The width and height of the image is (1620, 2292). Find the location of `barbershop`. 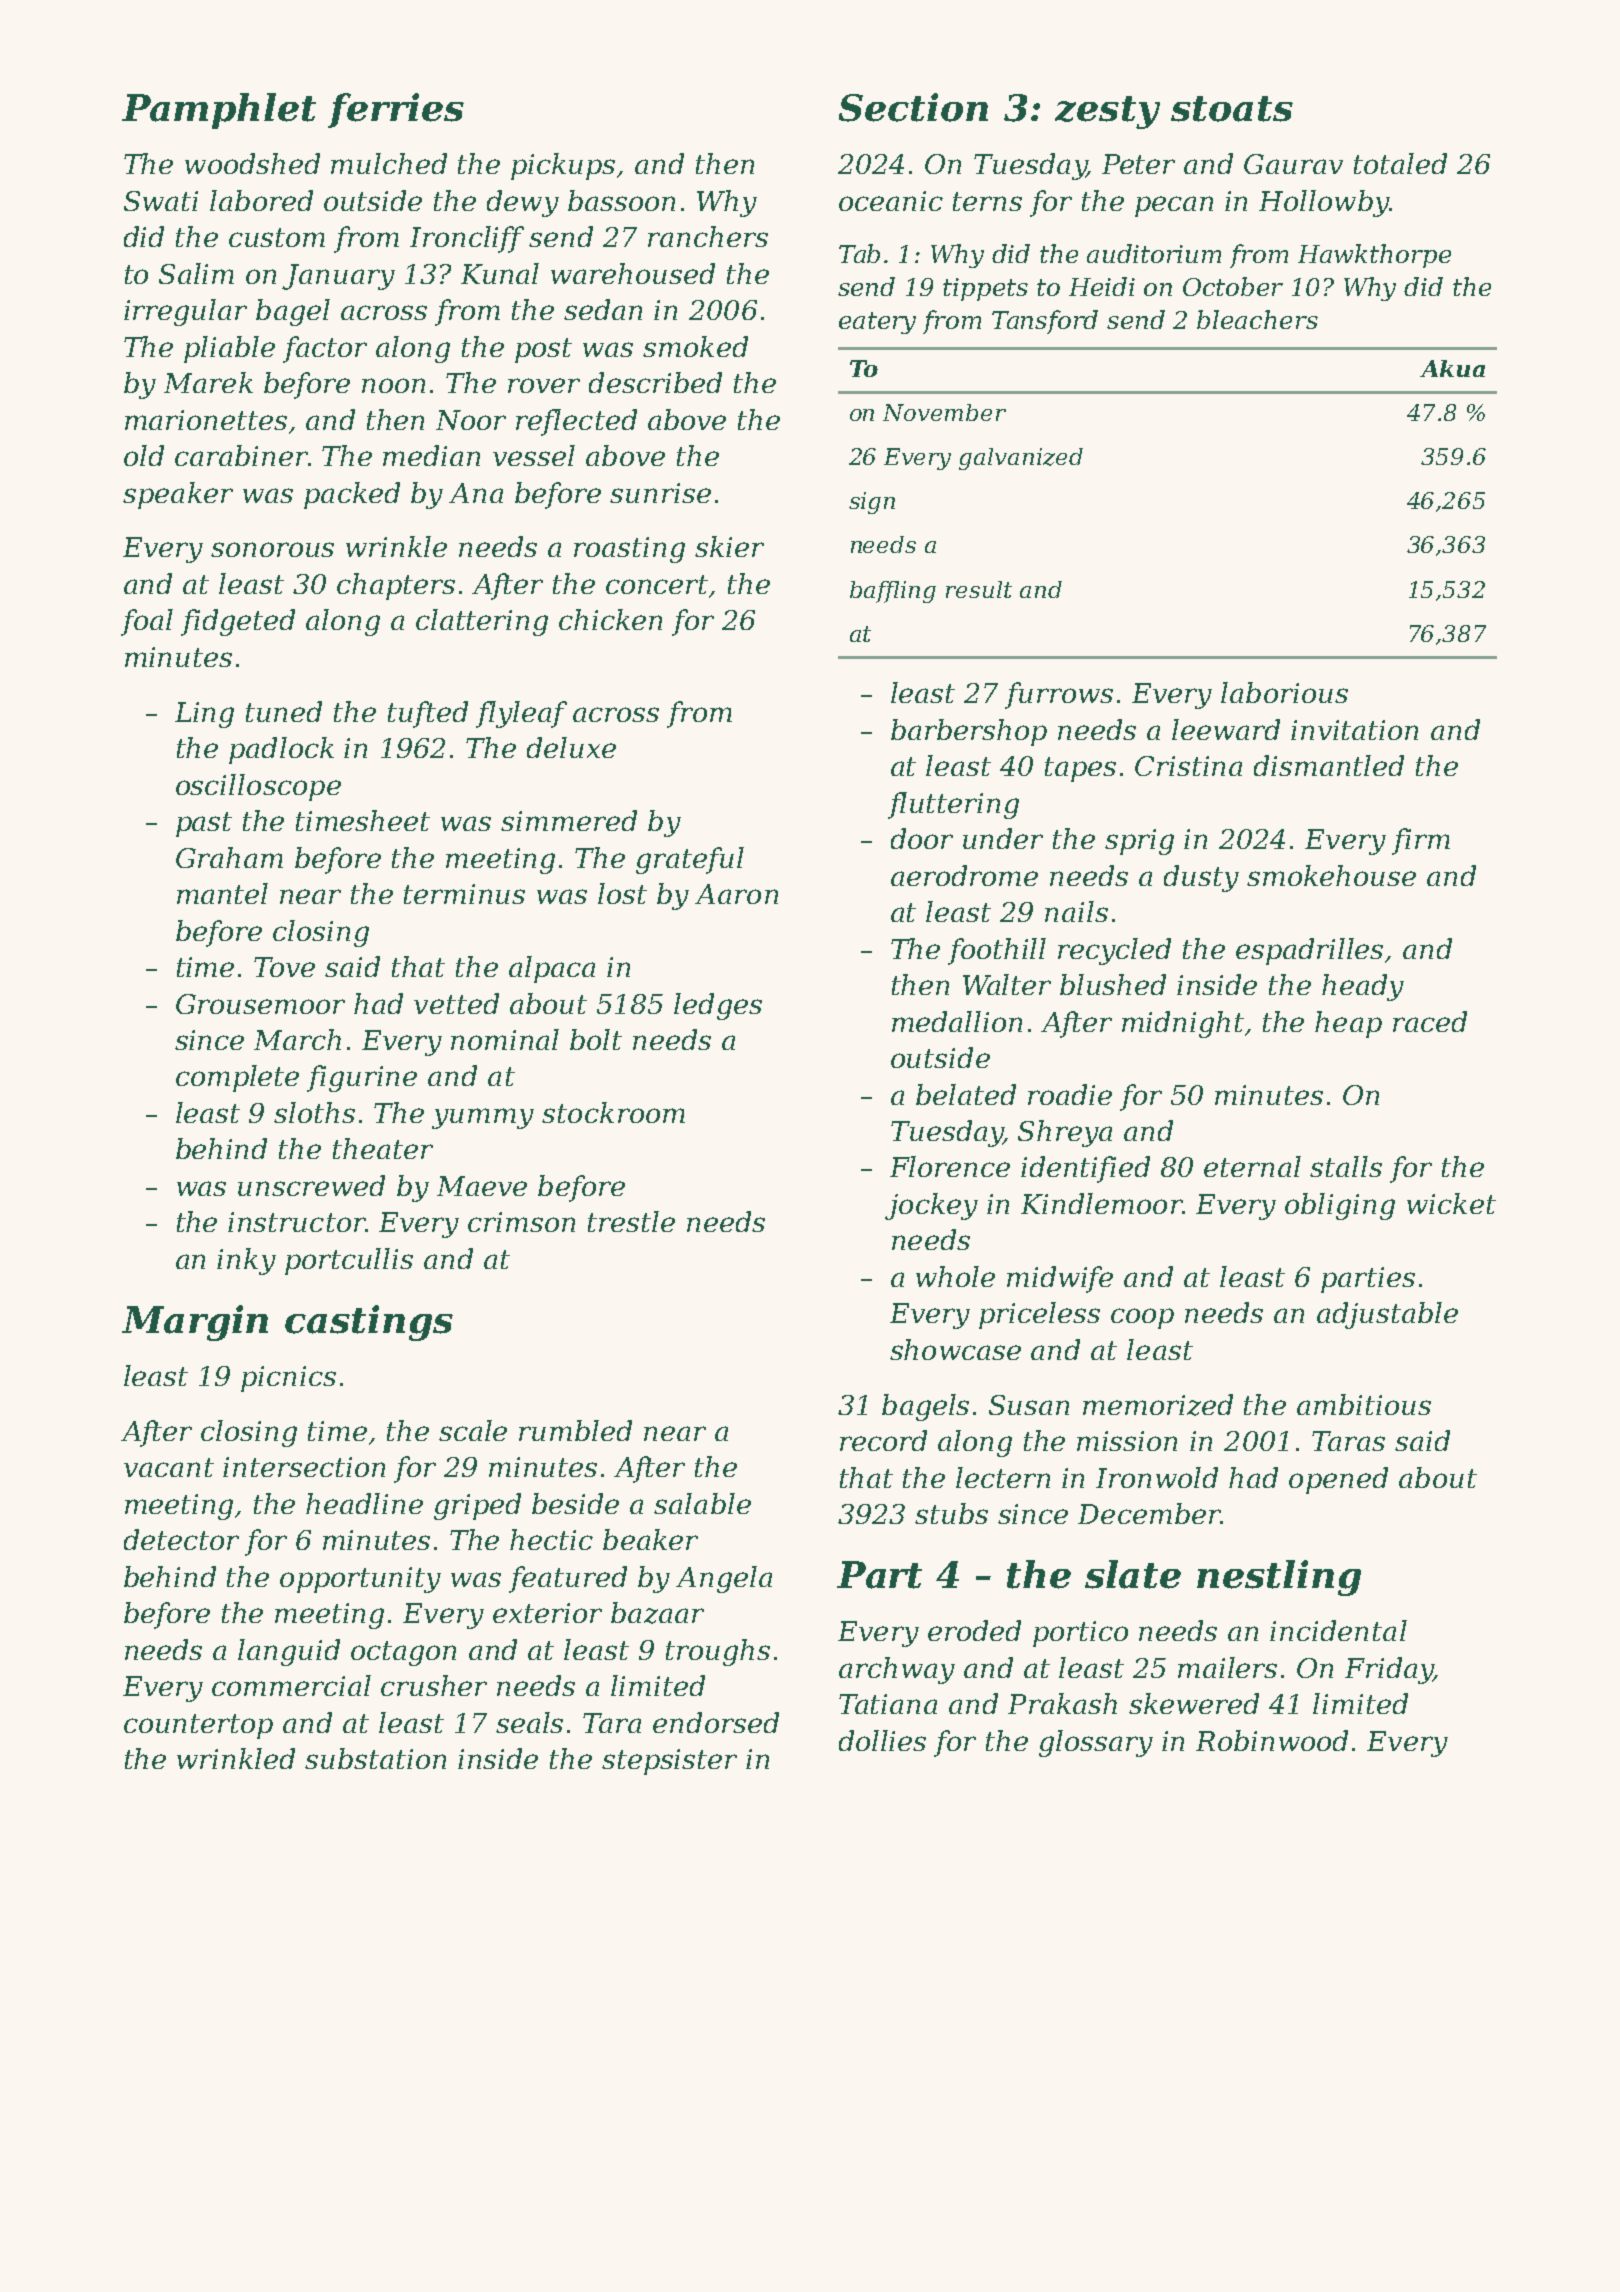

barbershop is located at coordinates (969, 732).
